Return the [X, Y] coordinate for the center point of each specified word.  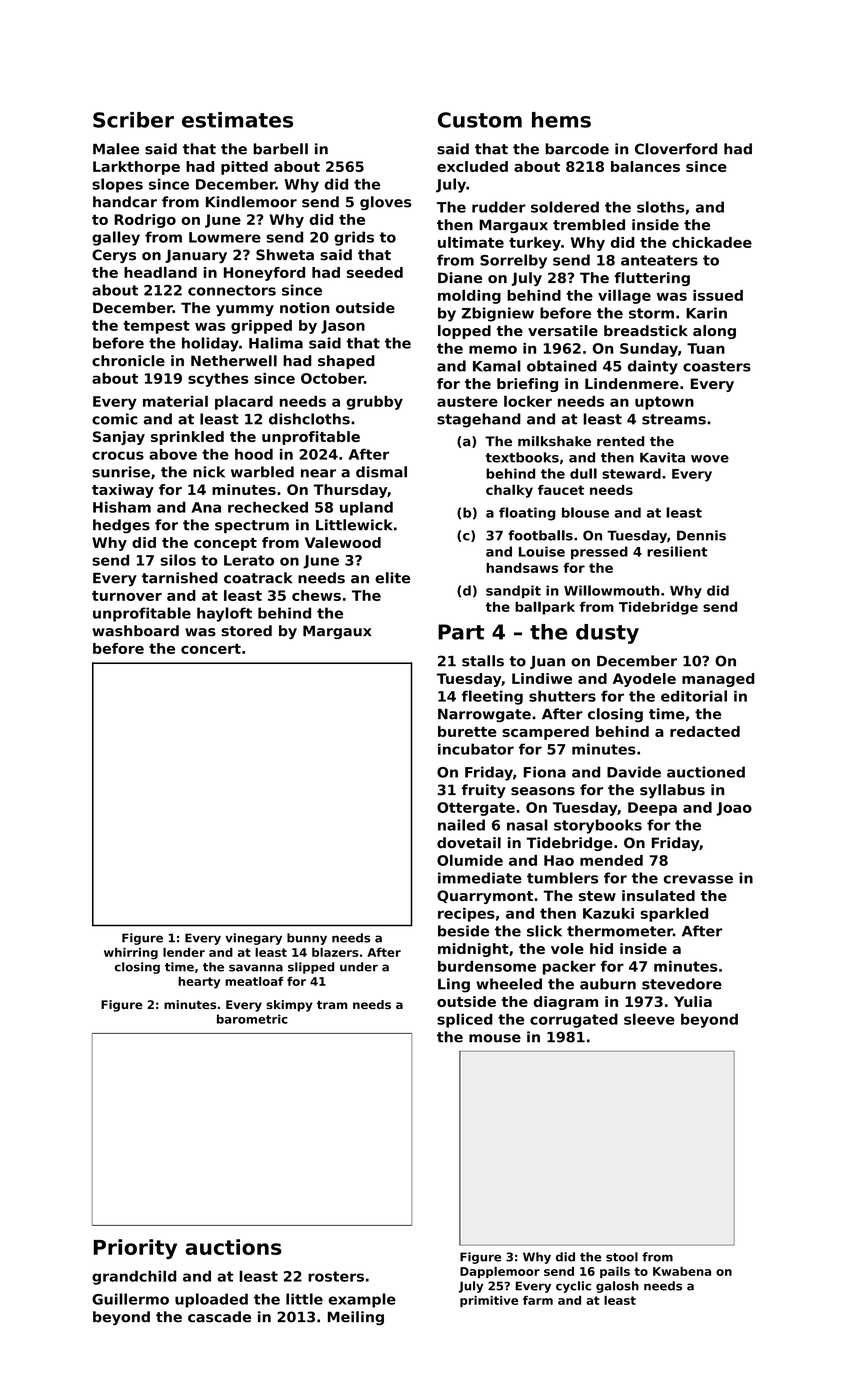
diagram [565, 1003]
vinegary [253, 939]
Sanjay [119, 438]
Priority [135, 1249]
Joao [734, 809]
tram [332, 1005]
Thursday [350, 491]
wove [710, 459]
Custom [480, 120]
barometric [252, 1019]
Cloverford [676, 149]
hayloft [224, 614]
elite [392, 578]
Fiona [545, 772]
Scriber [133, 120]
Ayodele [644, 680]
